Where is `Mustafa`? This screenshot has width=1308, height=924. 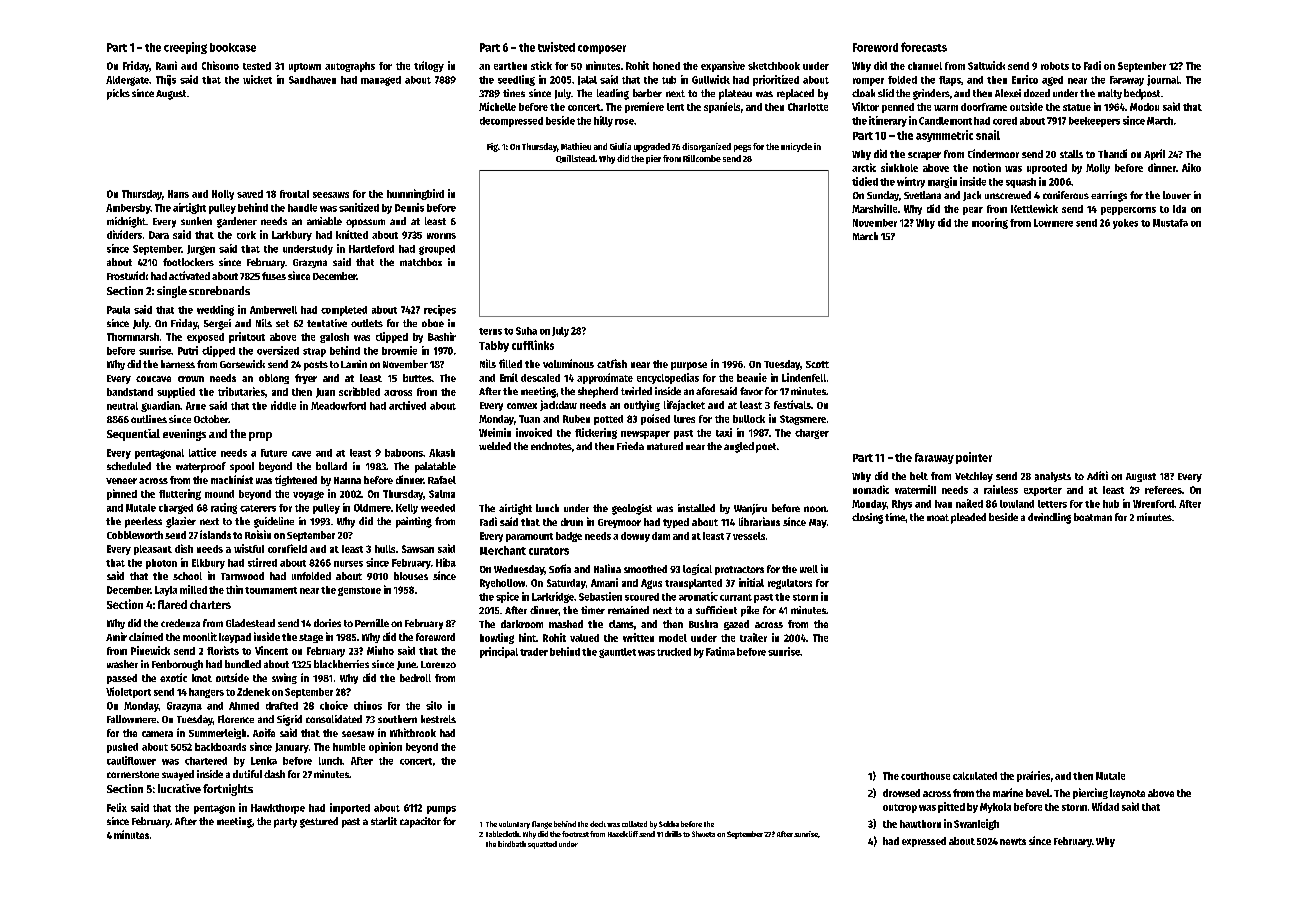
Mustafa is located at coordinates (1170, 223).
